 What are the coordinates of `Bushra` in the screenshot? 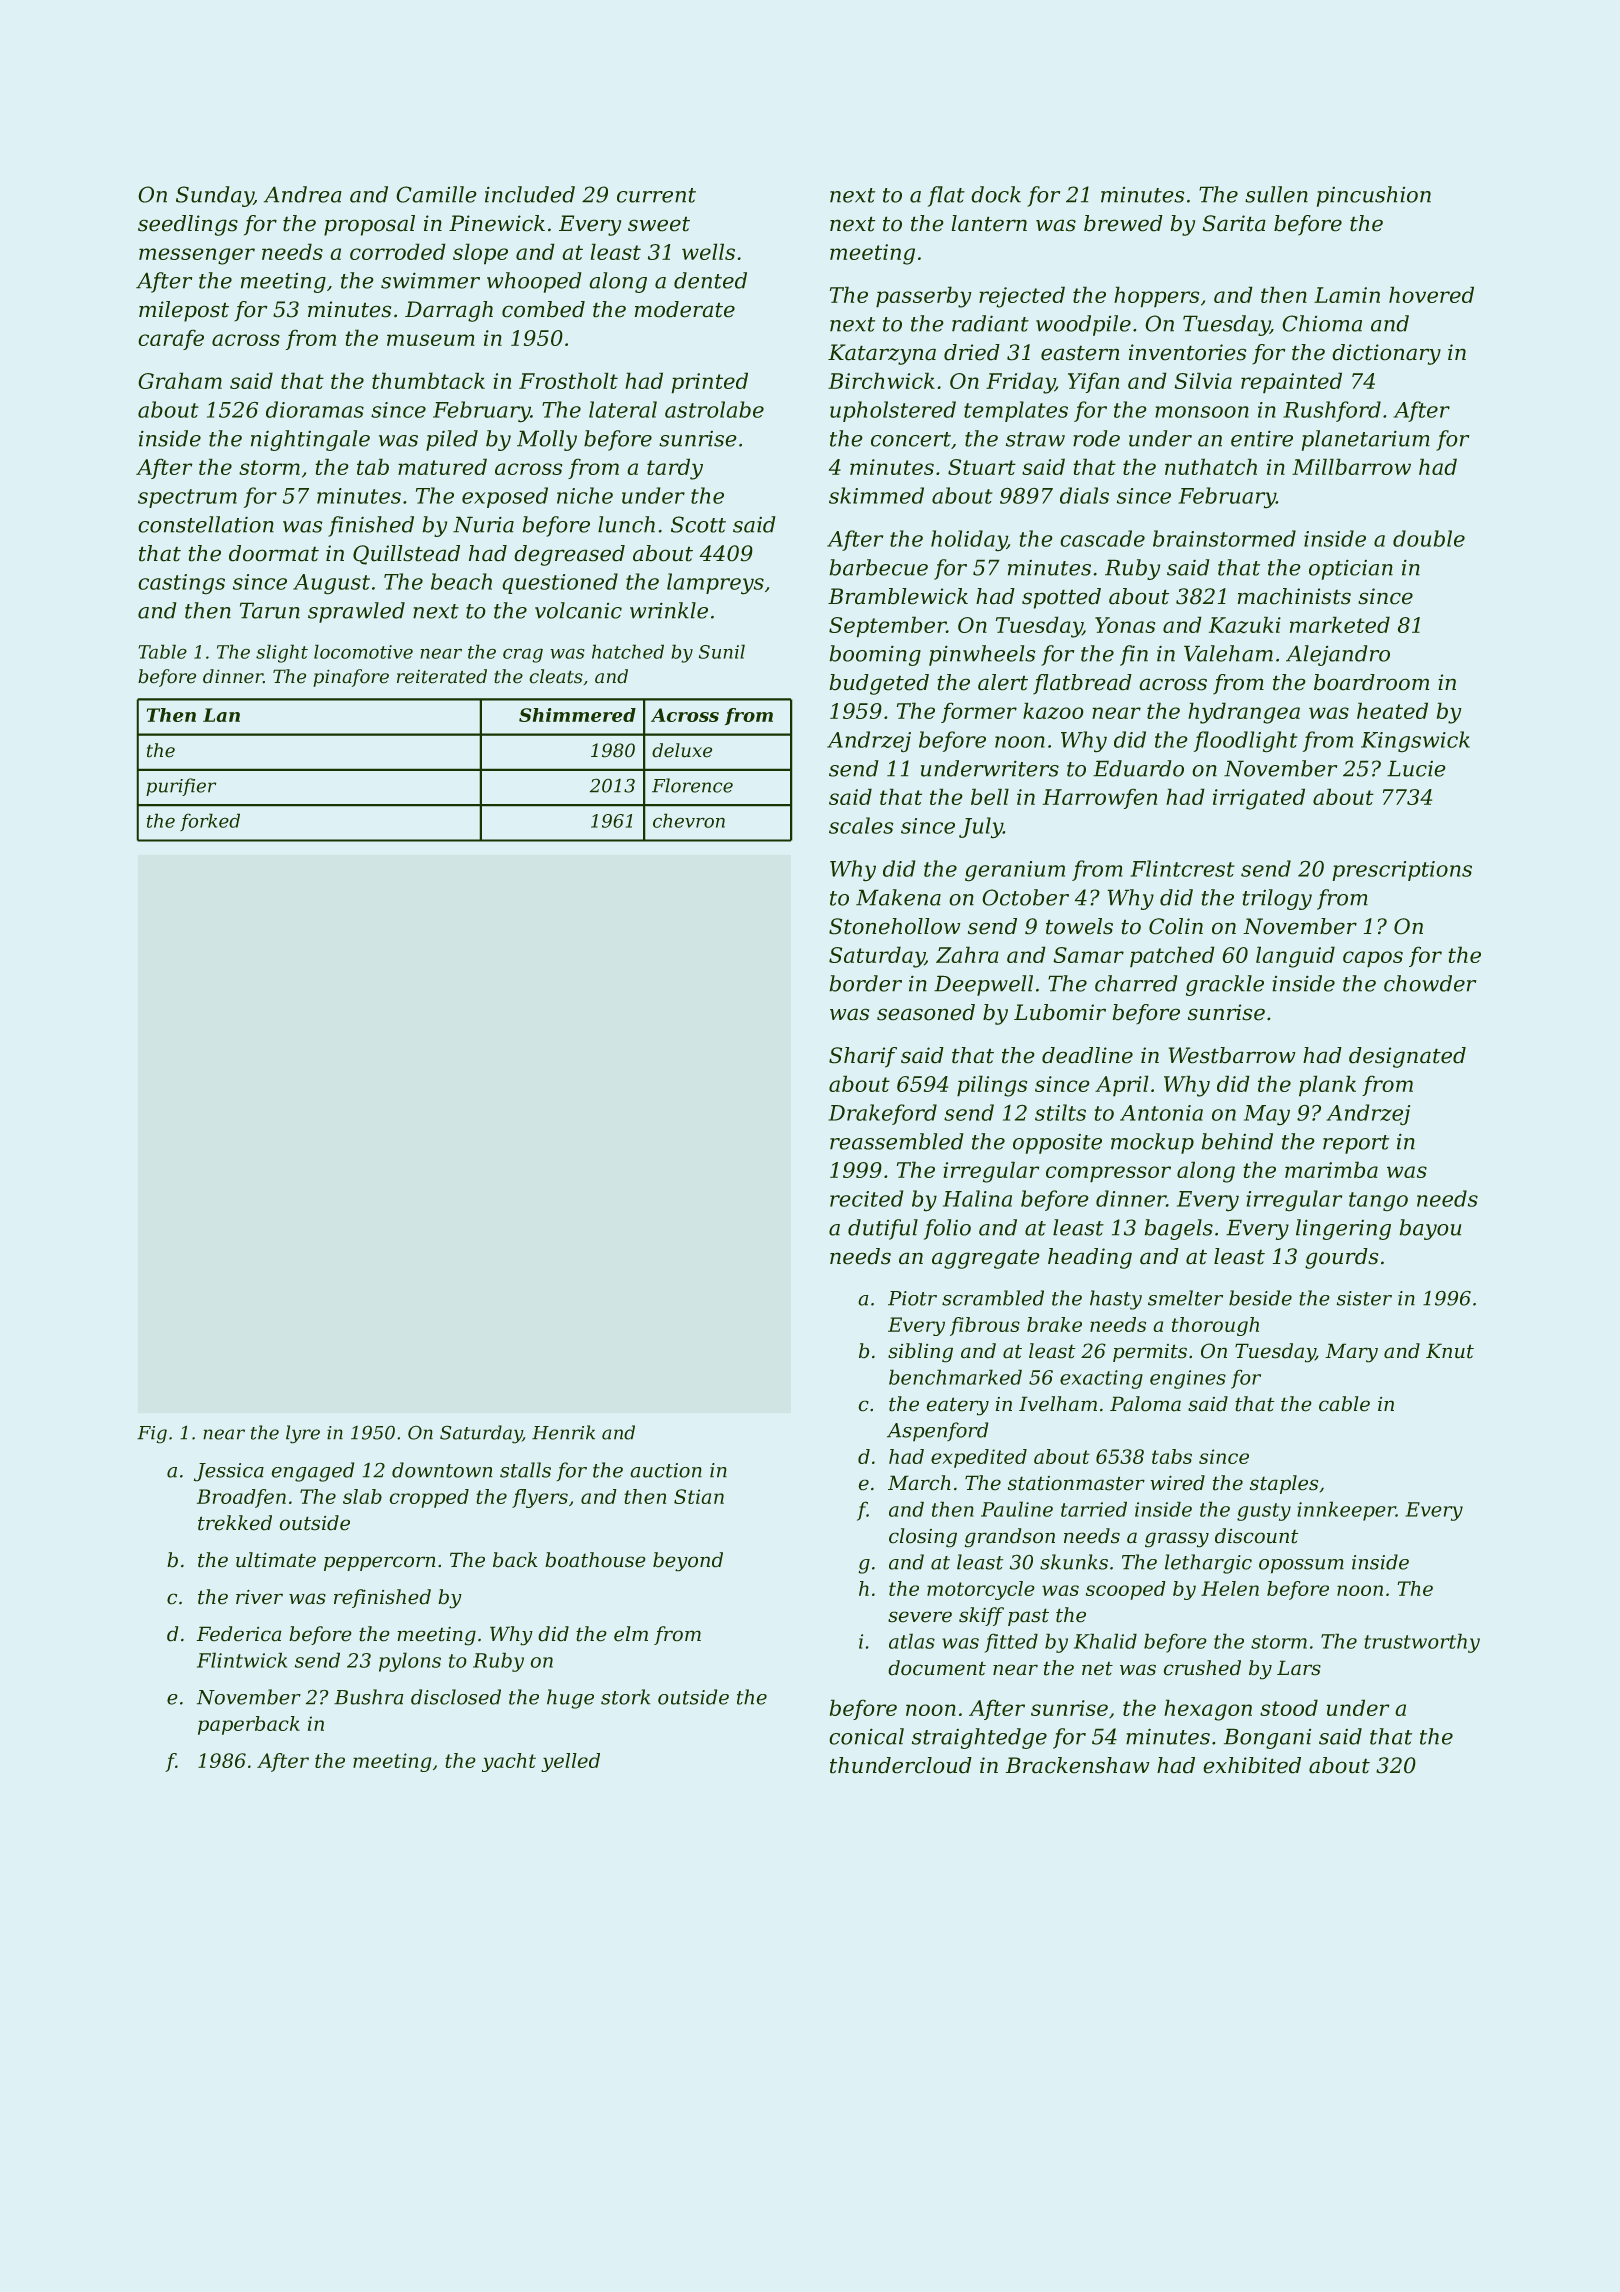 It's located at (368, 1697).
